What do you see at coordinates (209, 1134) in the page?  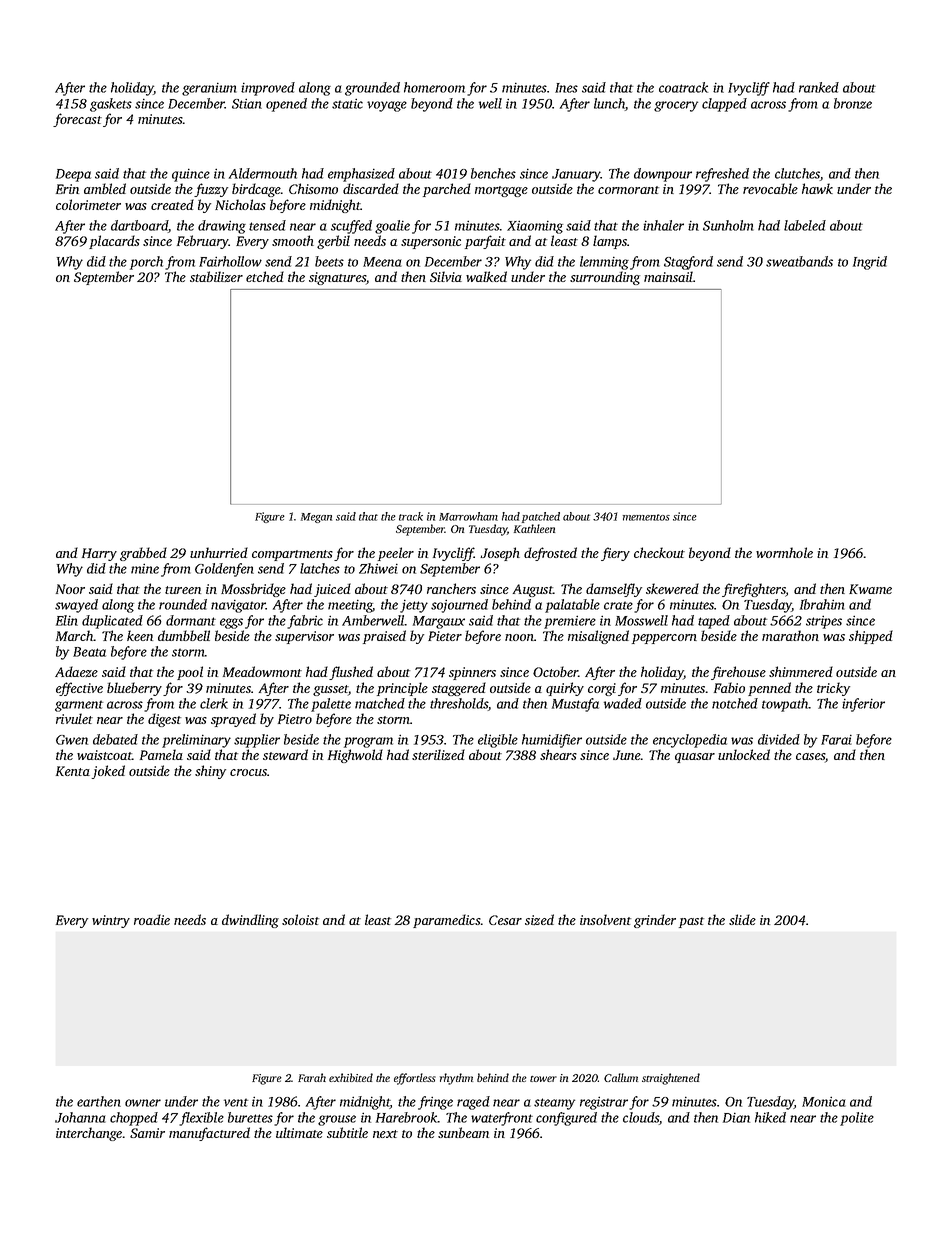 I see `manufactured` at bounding box center [209, 1134].
